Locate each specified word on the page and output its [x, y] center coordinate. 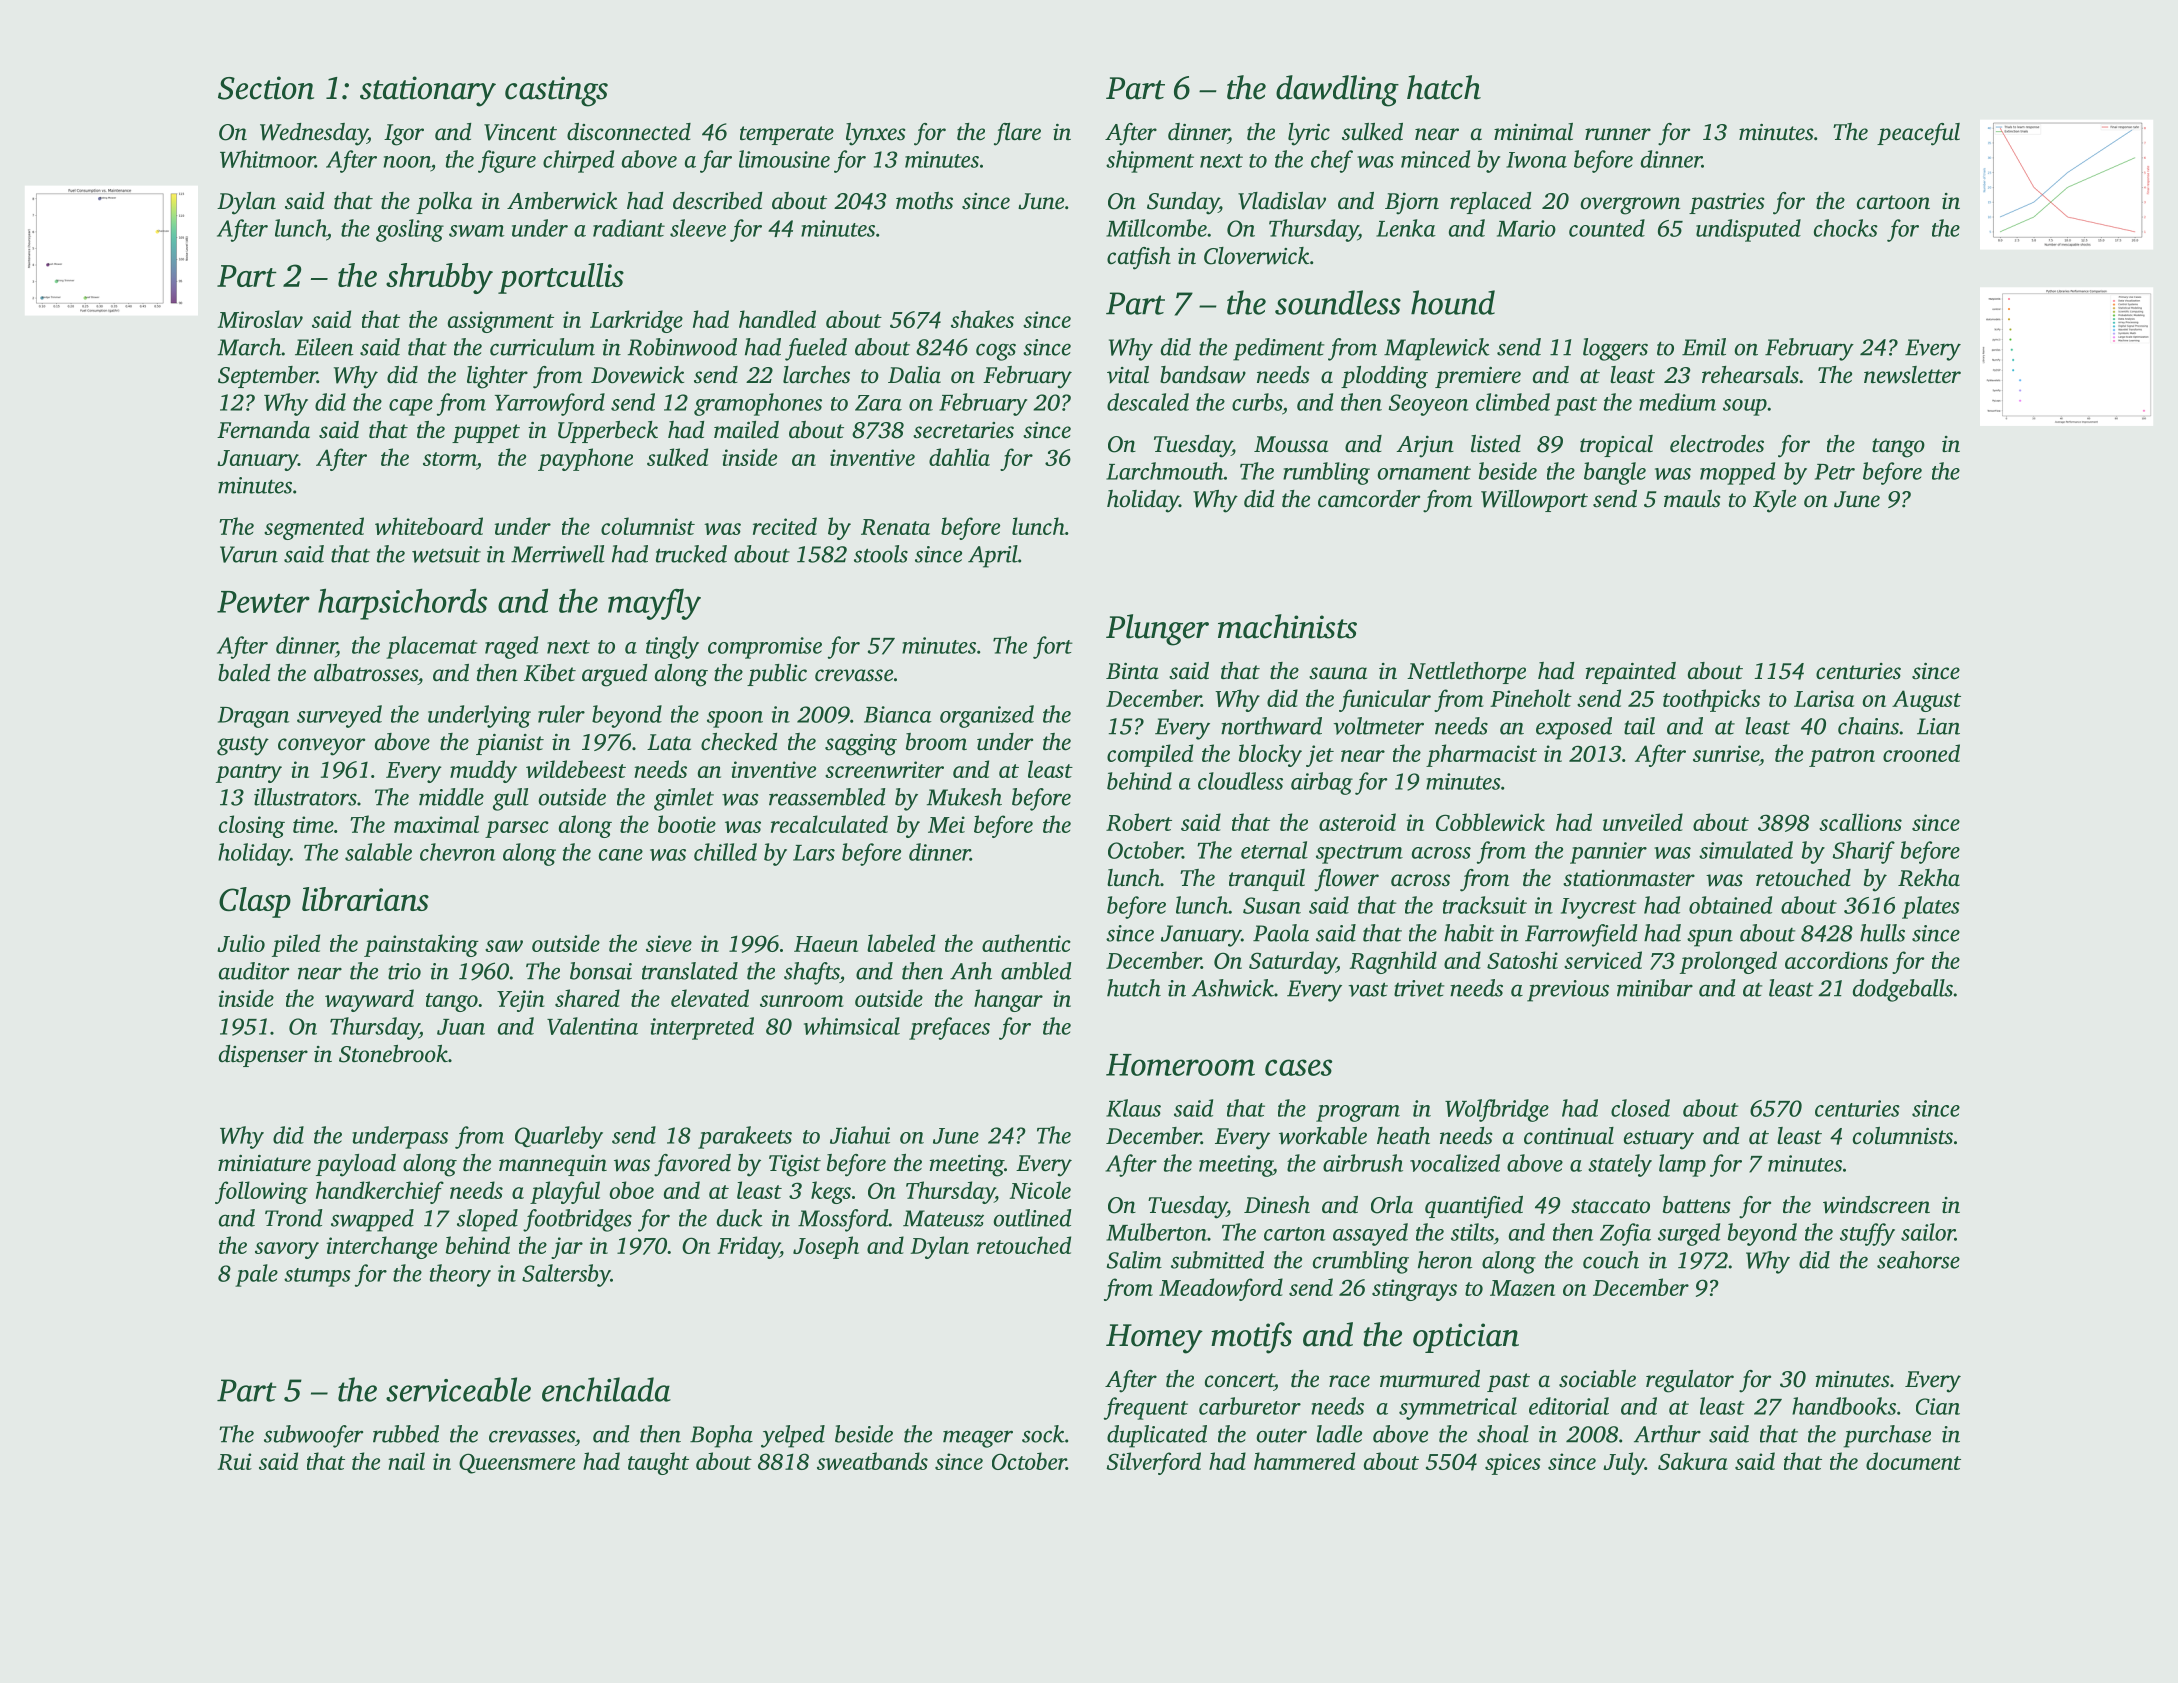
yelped [793, 1436]
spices [1513, 1464]
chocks [1846, 228]
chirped [578, 161]
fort [1053, 647]
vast [1368, 989]
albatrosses [366, 673]
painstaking [421, 945]
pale [256, 1275]
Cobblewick [1490, 822]
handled [777, 319]
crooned [1921, 753]
